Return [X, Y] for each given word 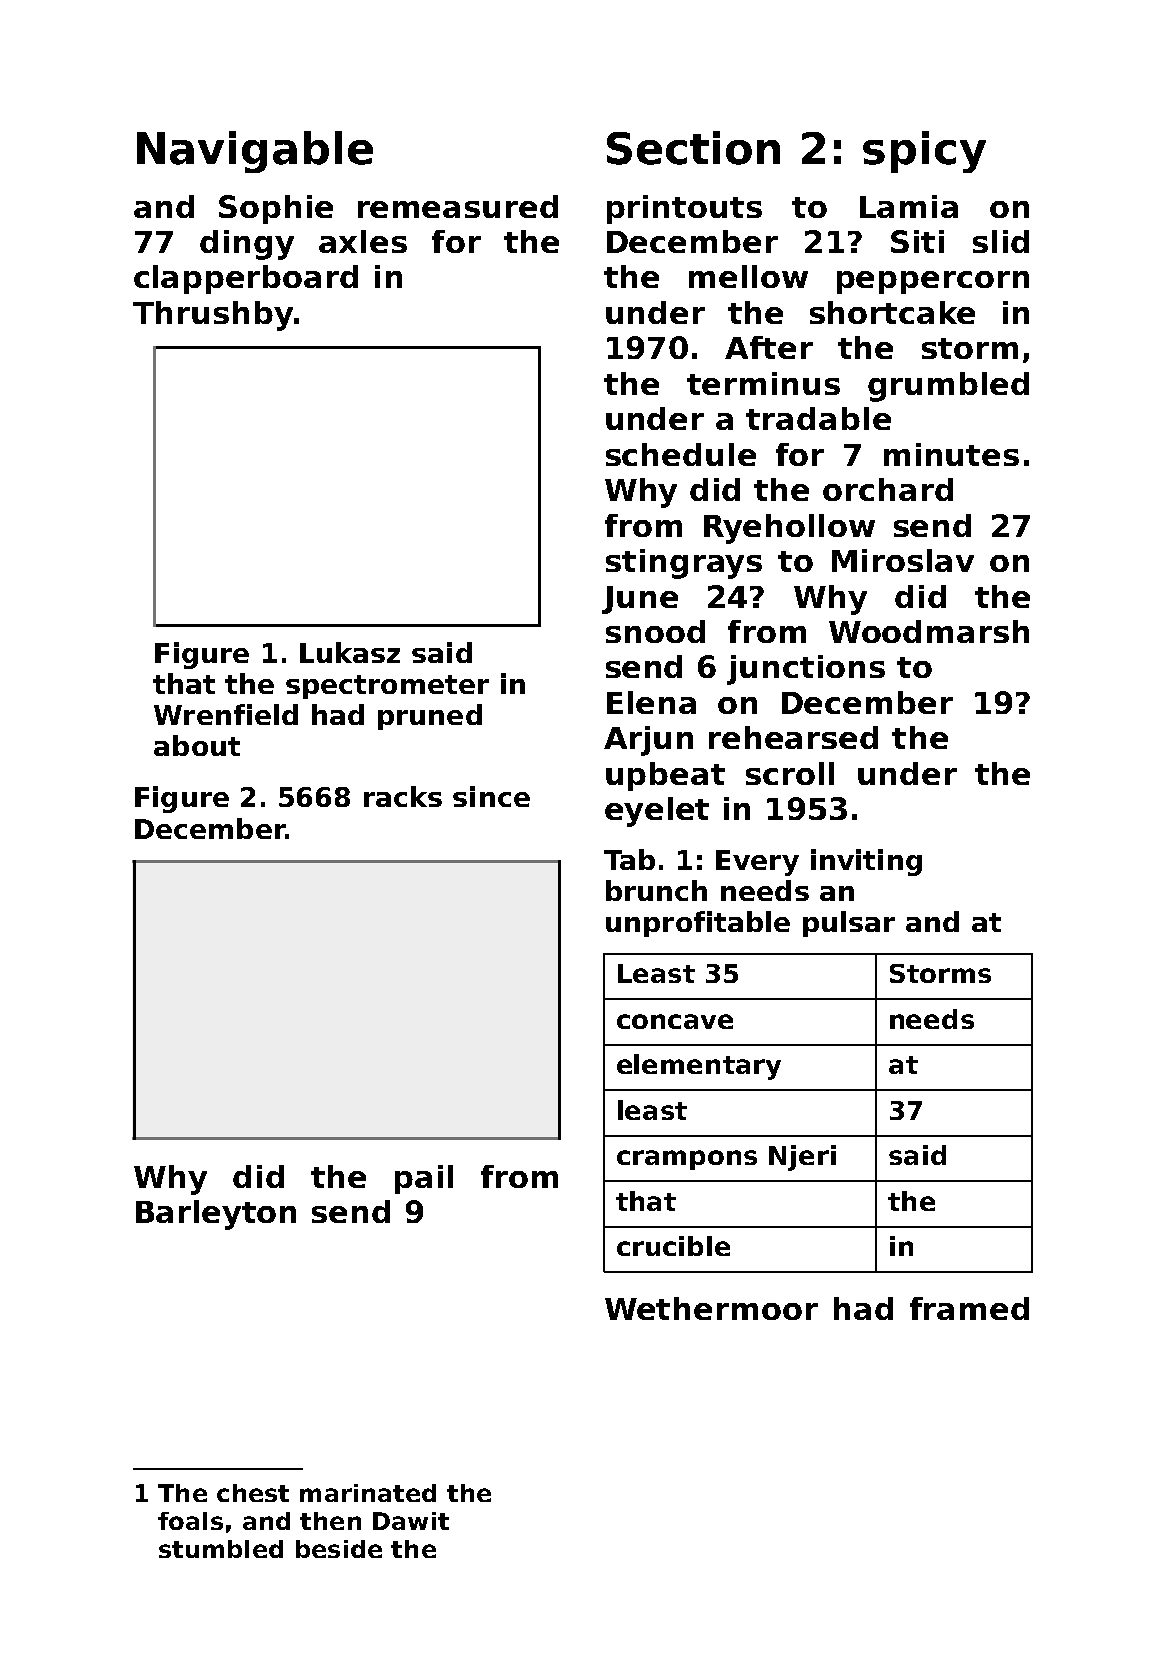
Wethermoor [711, 1308]
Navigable [255, 152]
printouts [684, 209]
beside [339, 1549]
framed [969, 1308]
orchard [888, 489]
